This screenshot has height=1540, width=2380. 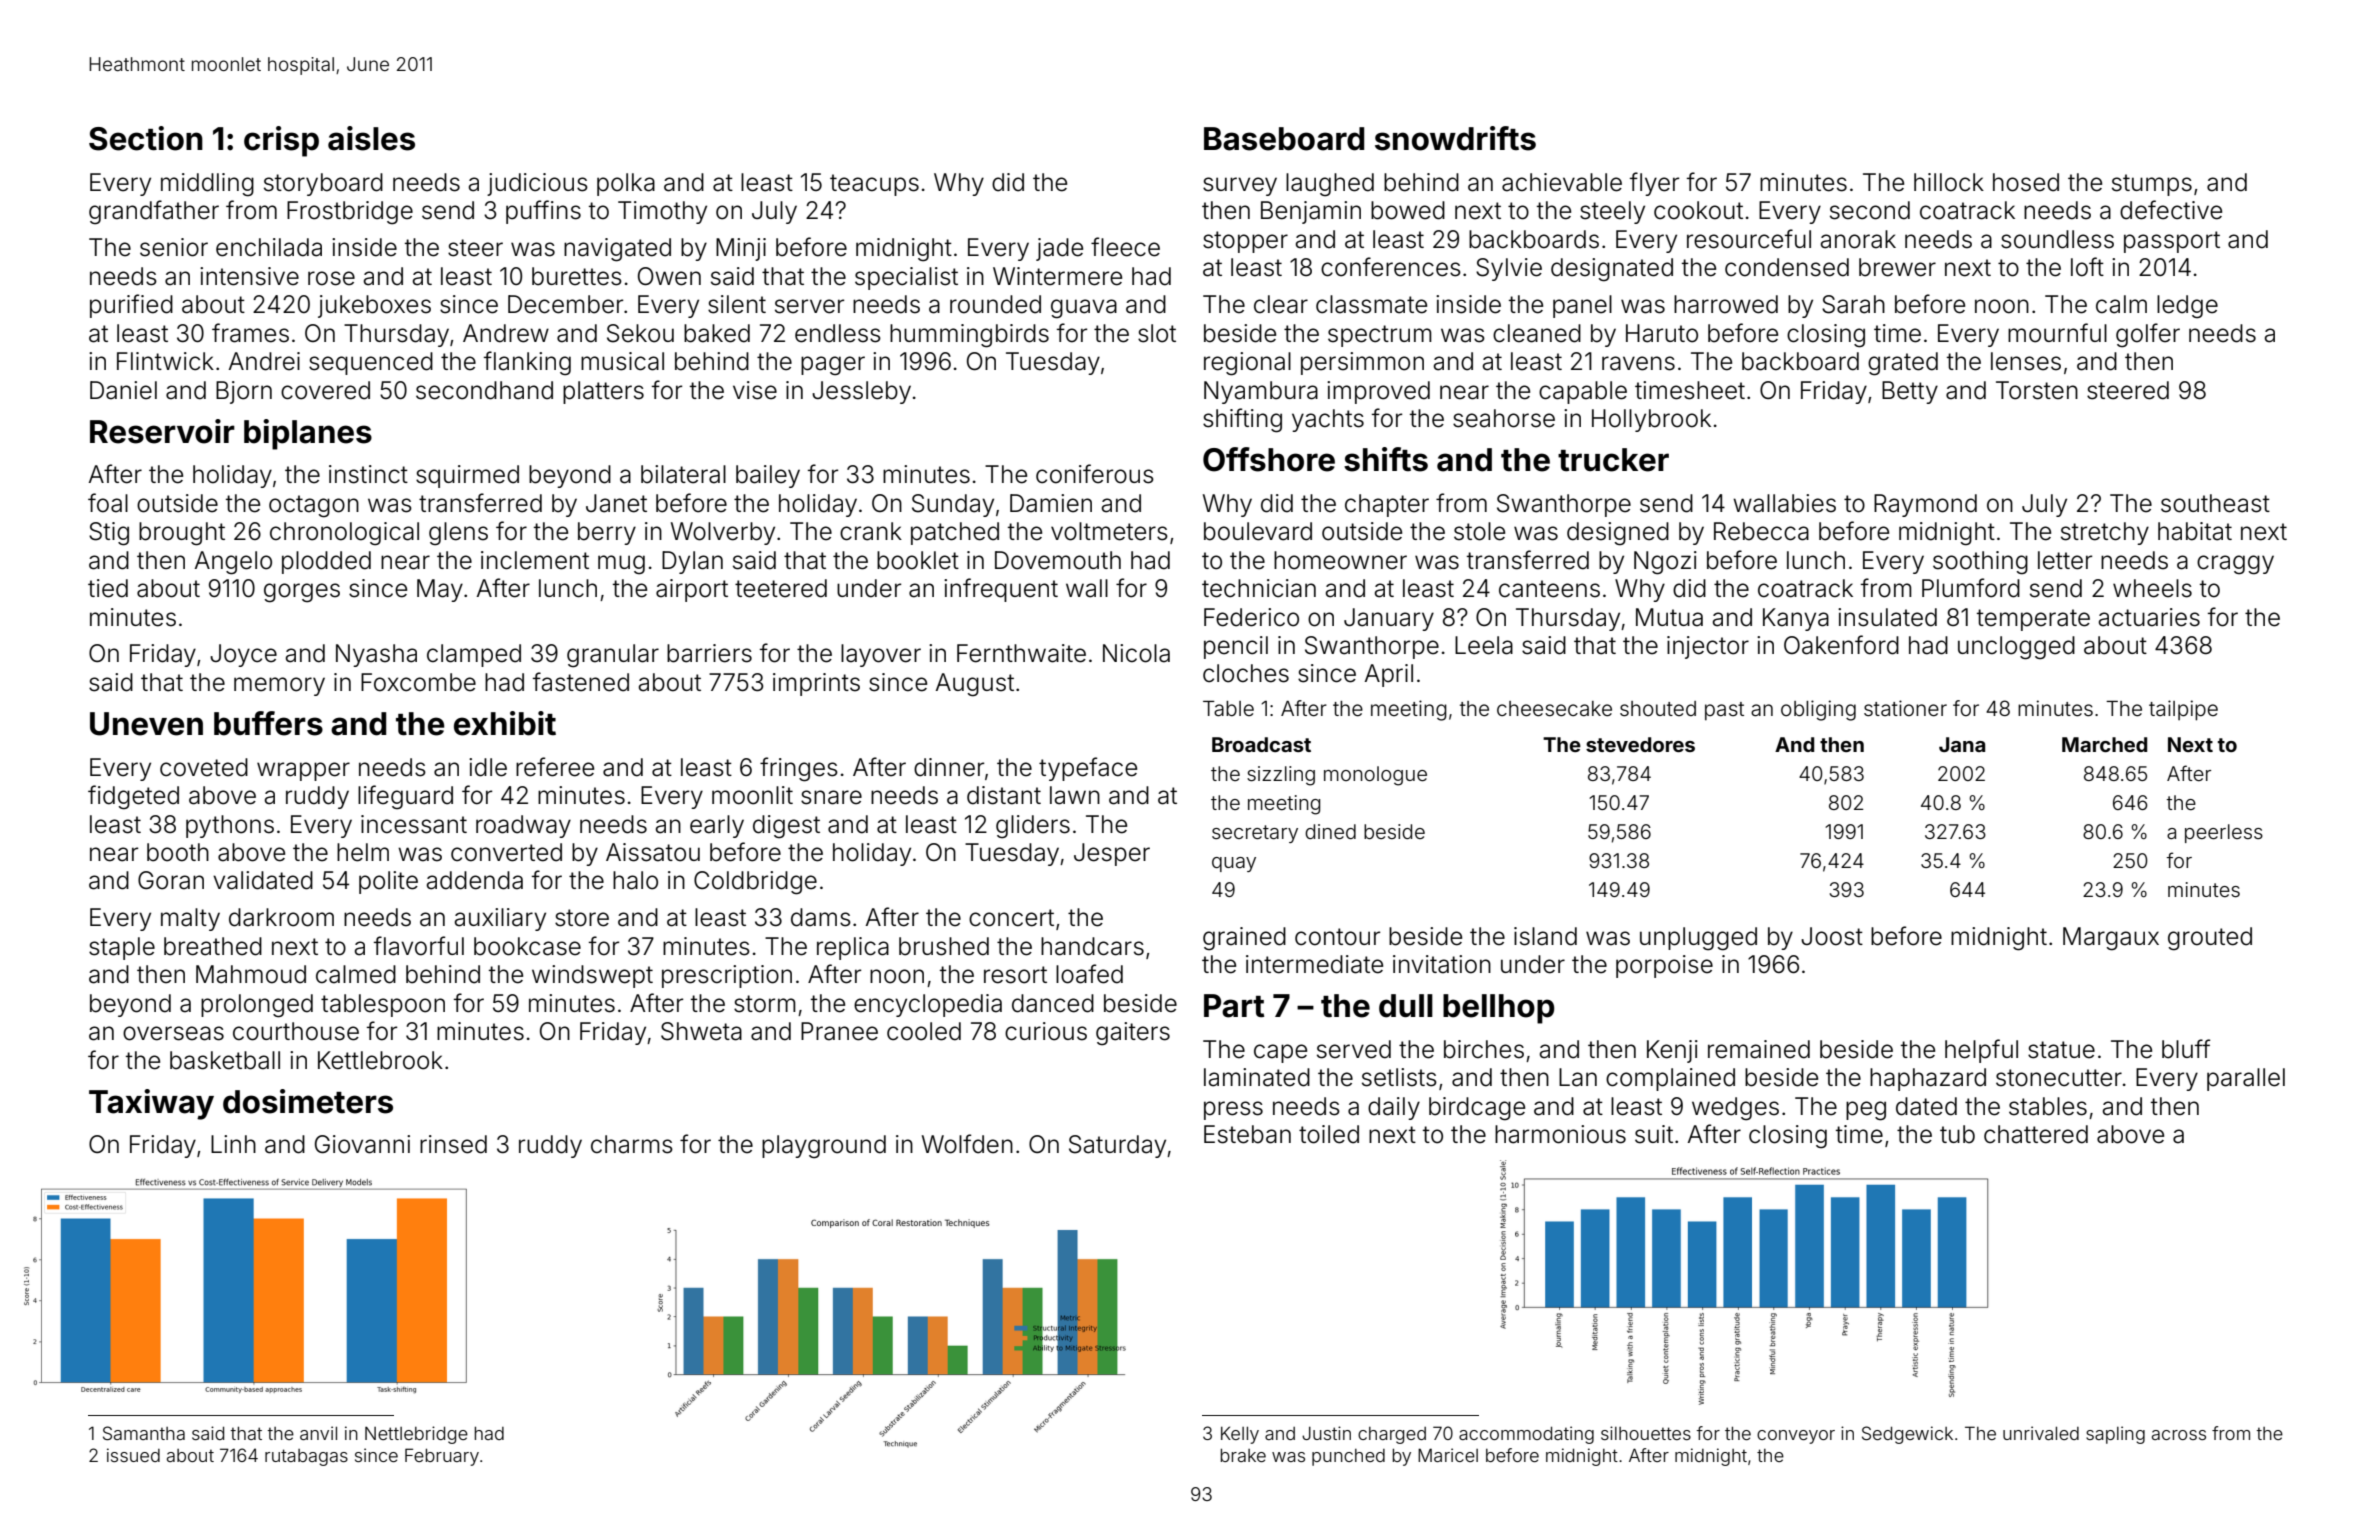 I want to click on Kelly, so click(x=1240, y=1435).
